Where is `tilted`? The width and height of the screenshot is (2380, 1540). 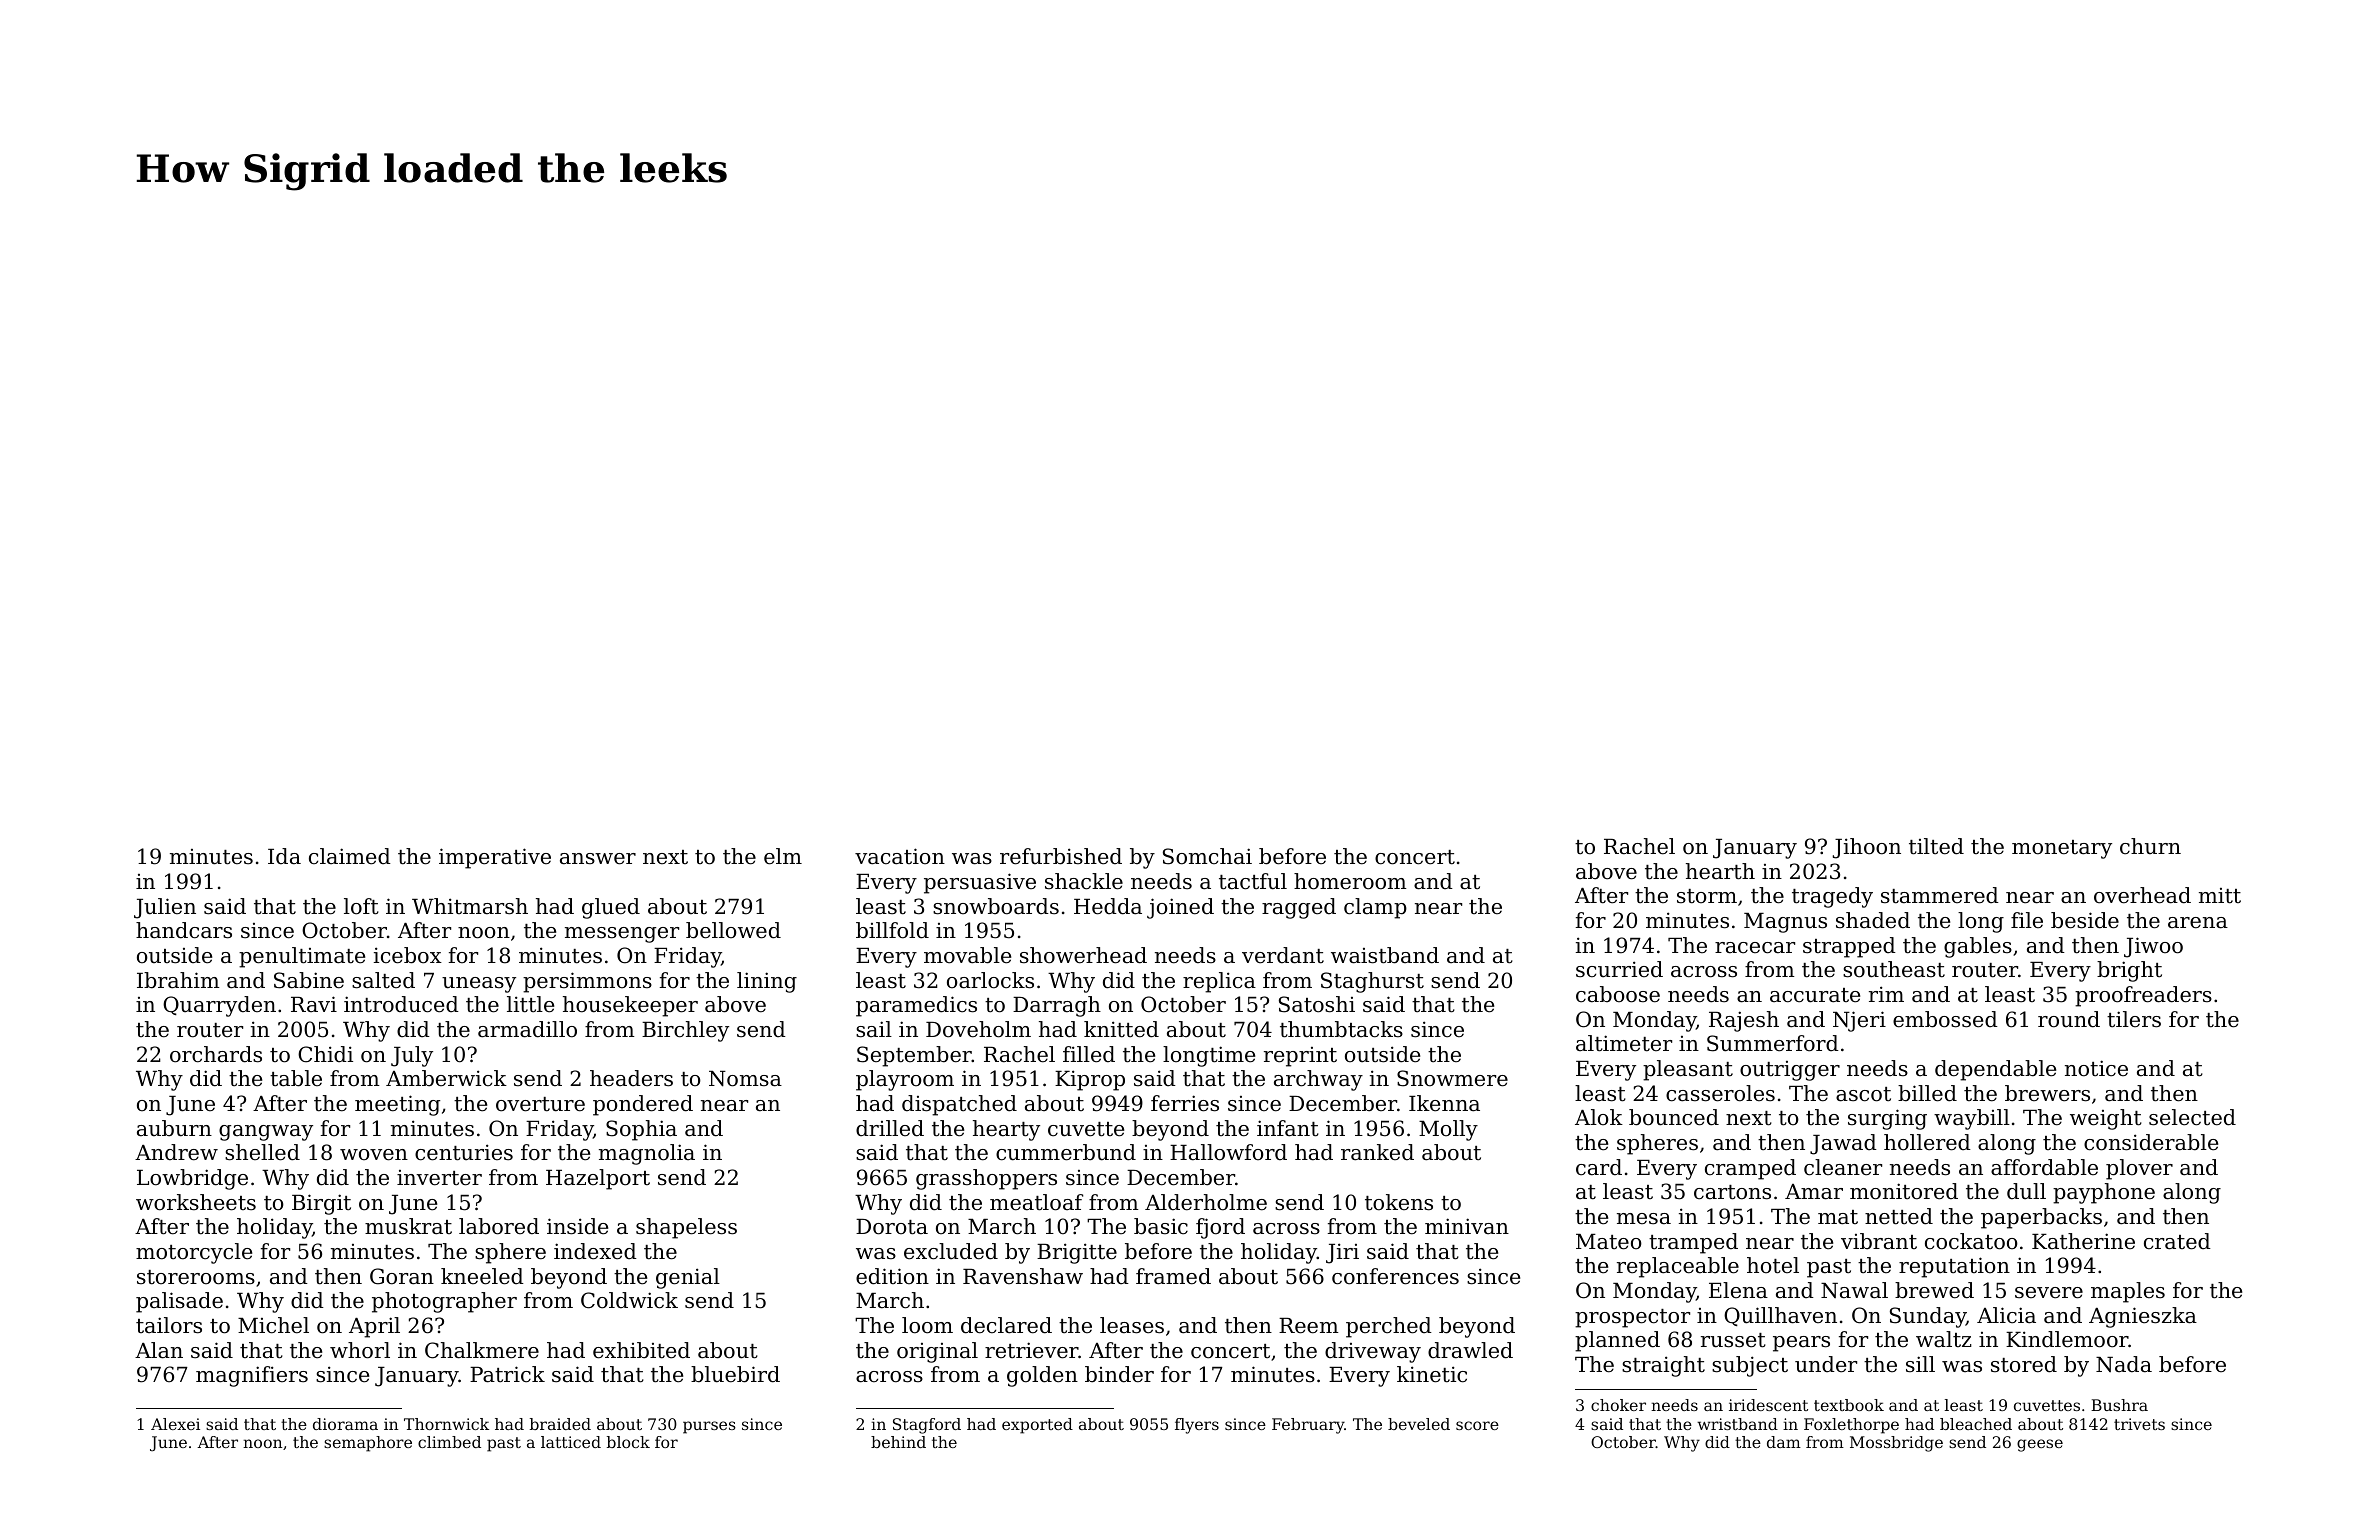
tilted is located at coordinates (1936, 846).
